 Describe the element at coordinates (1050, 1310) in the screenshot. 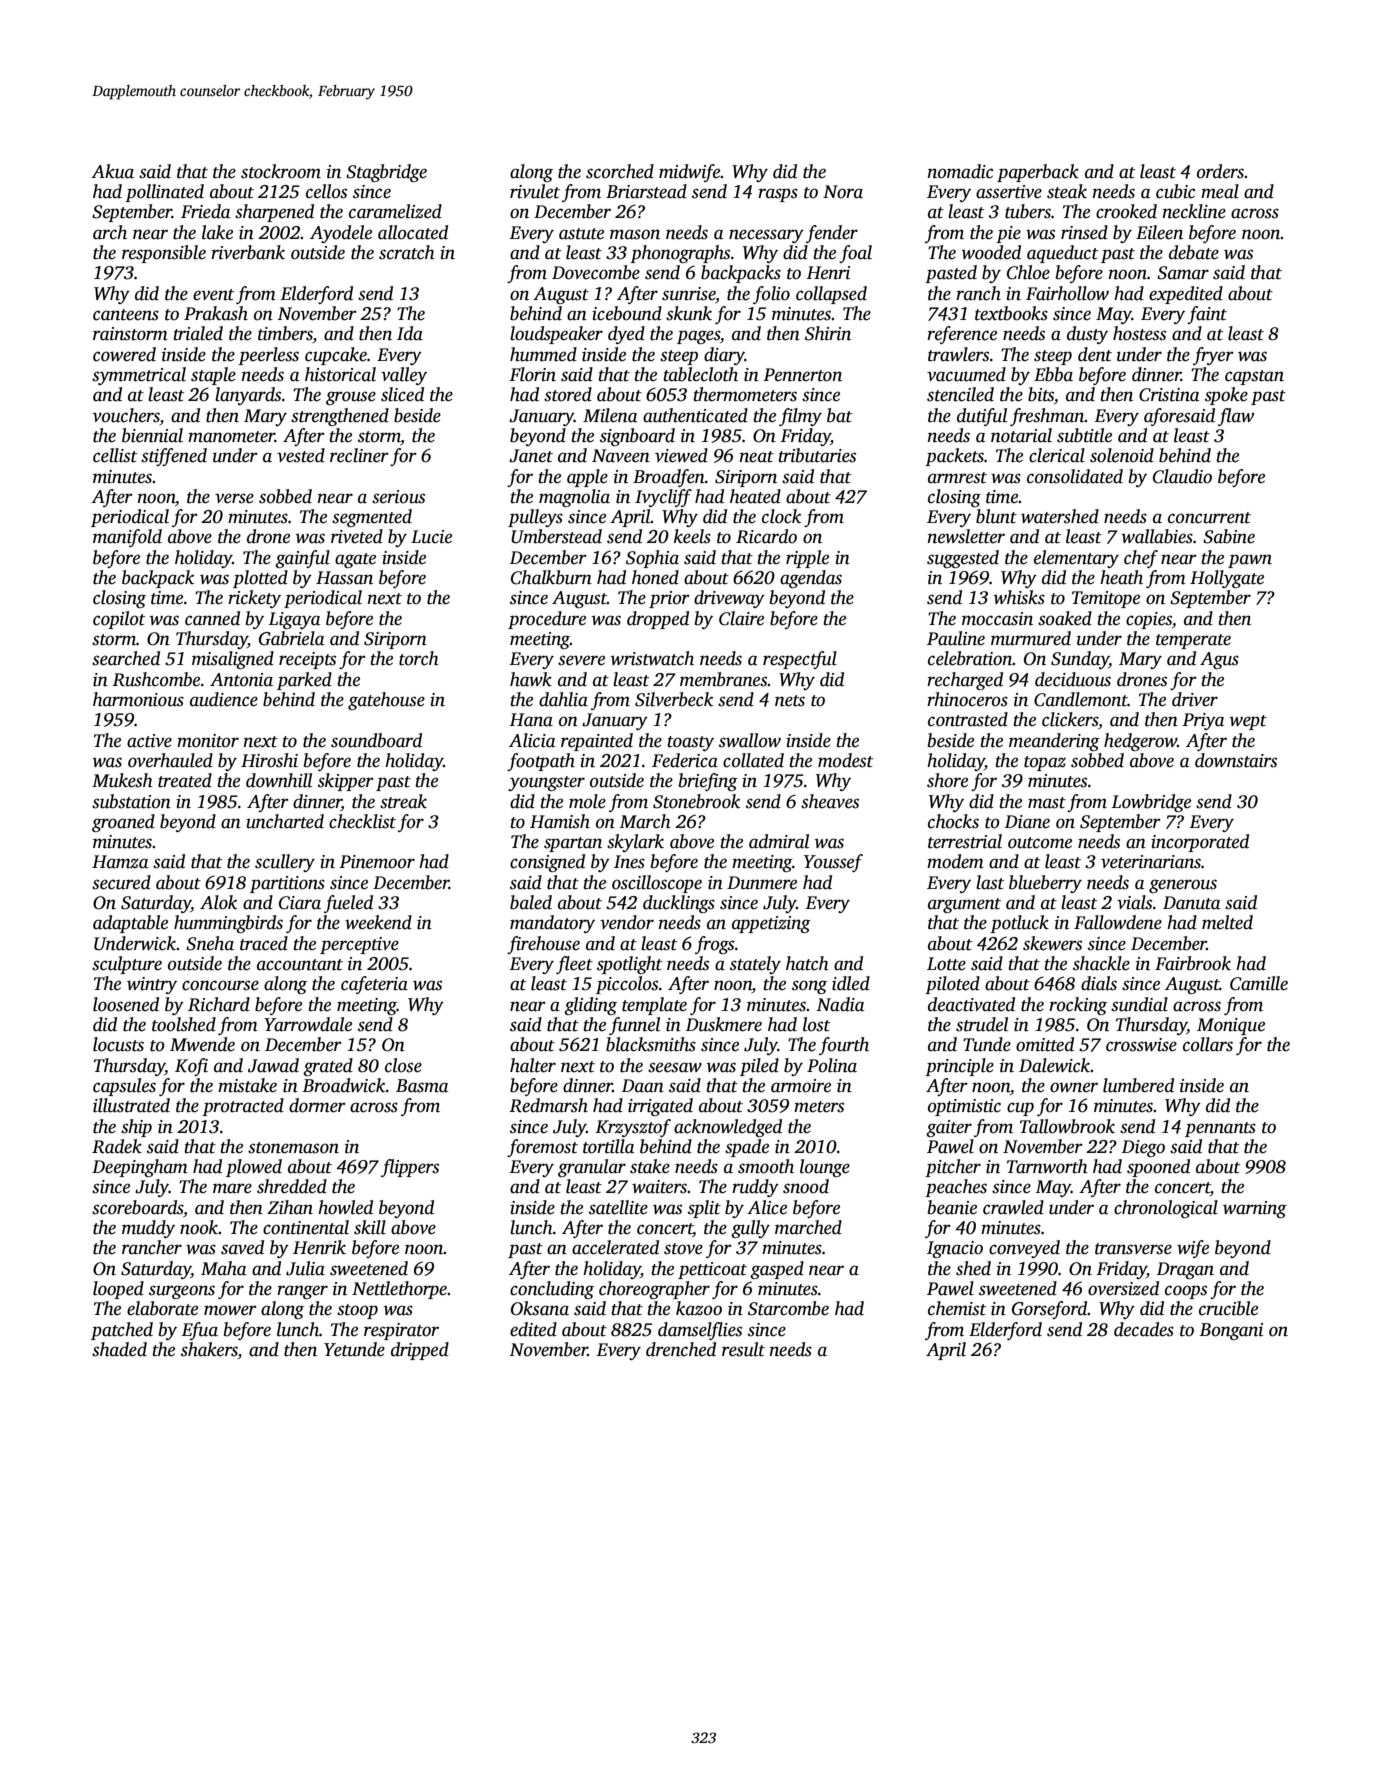

I see `Gorseford` at that location.
